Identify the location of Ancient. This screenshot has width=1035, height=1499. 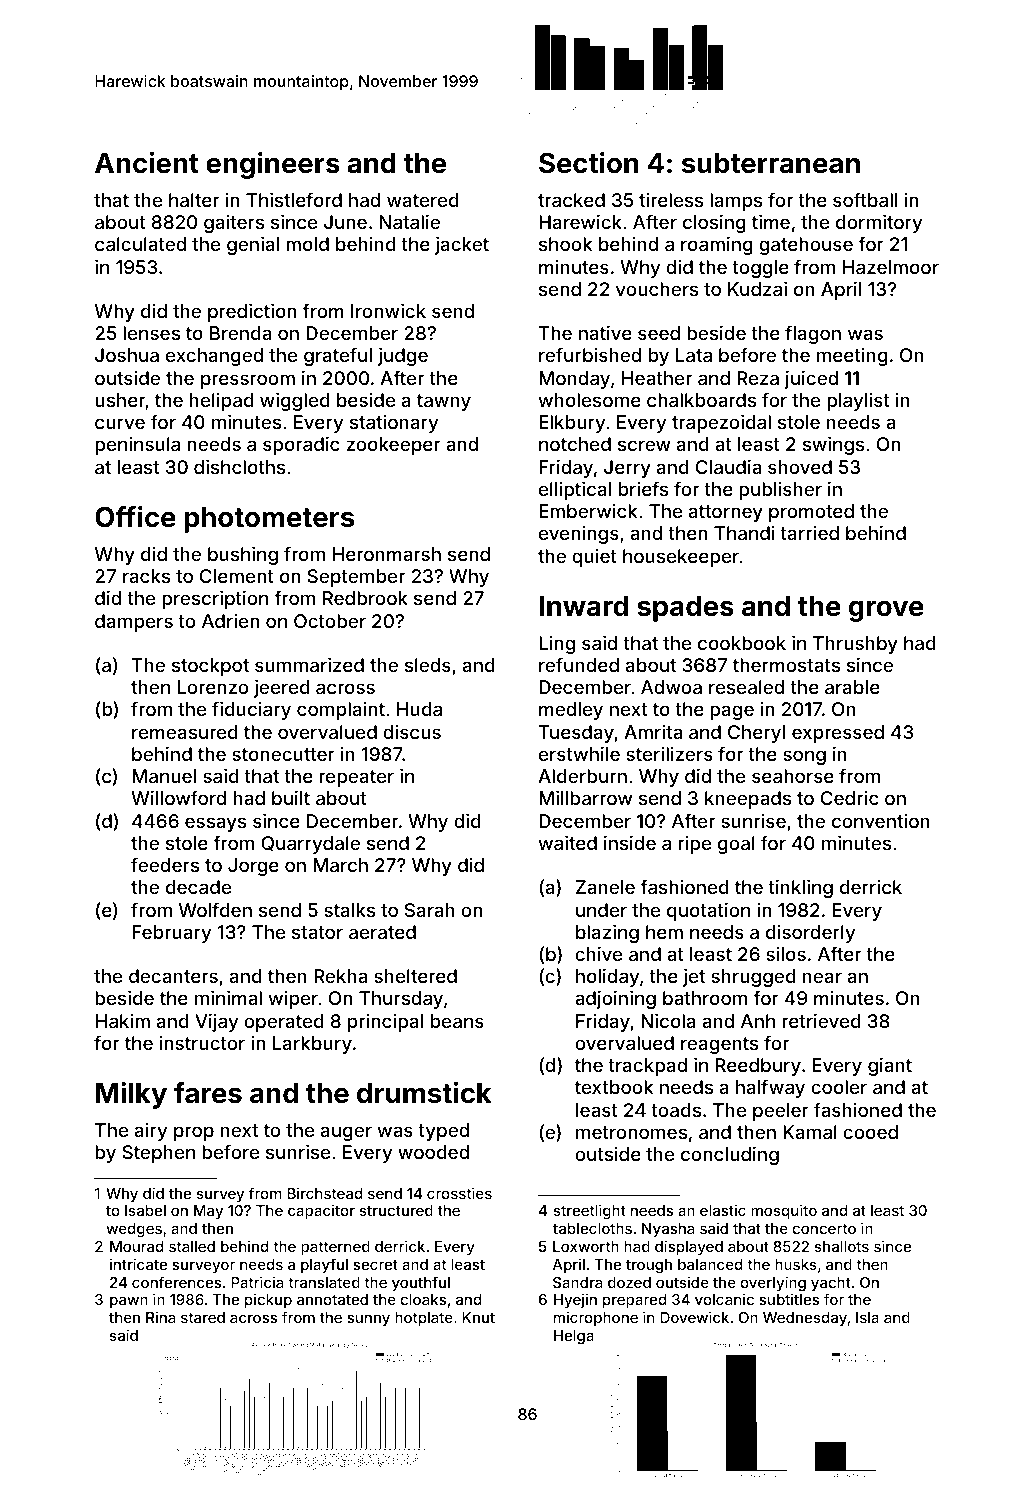
(147, 163).
